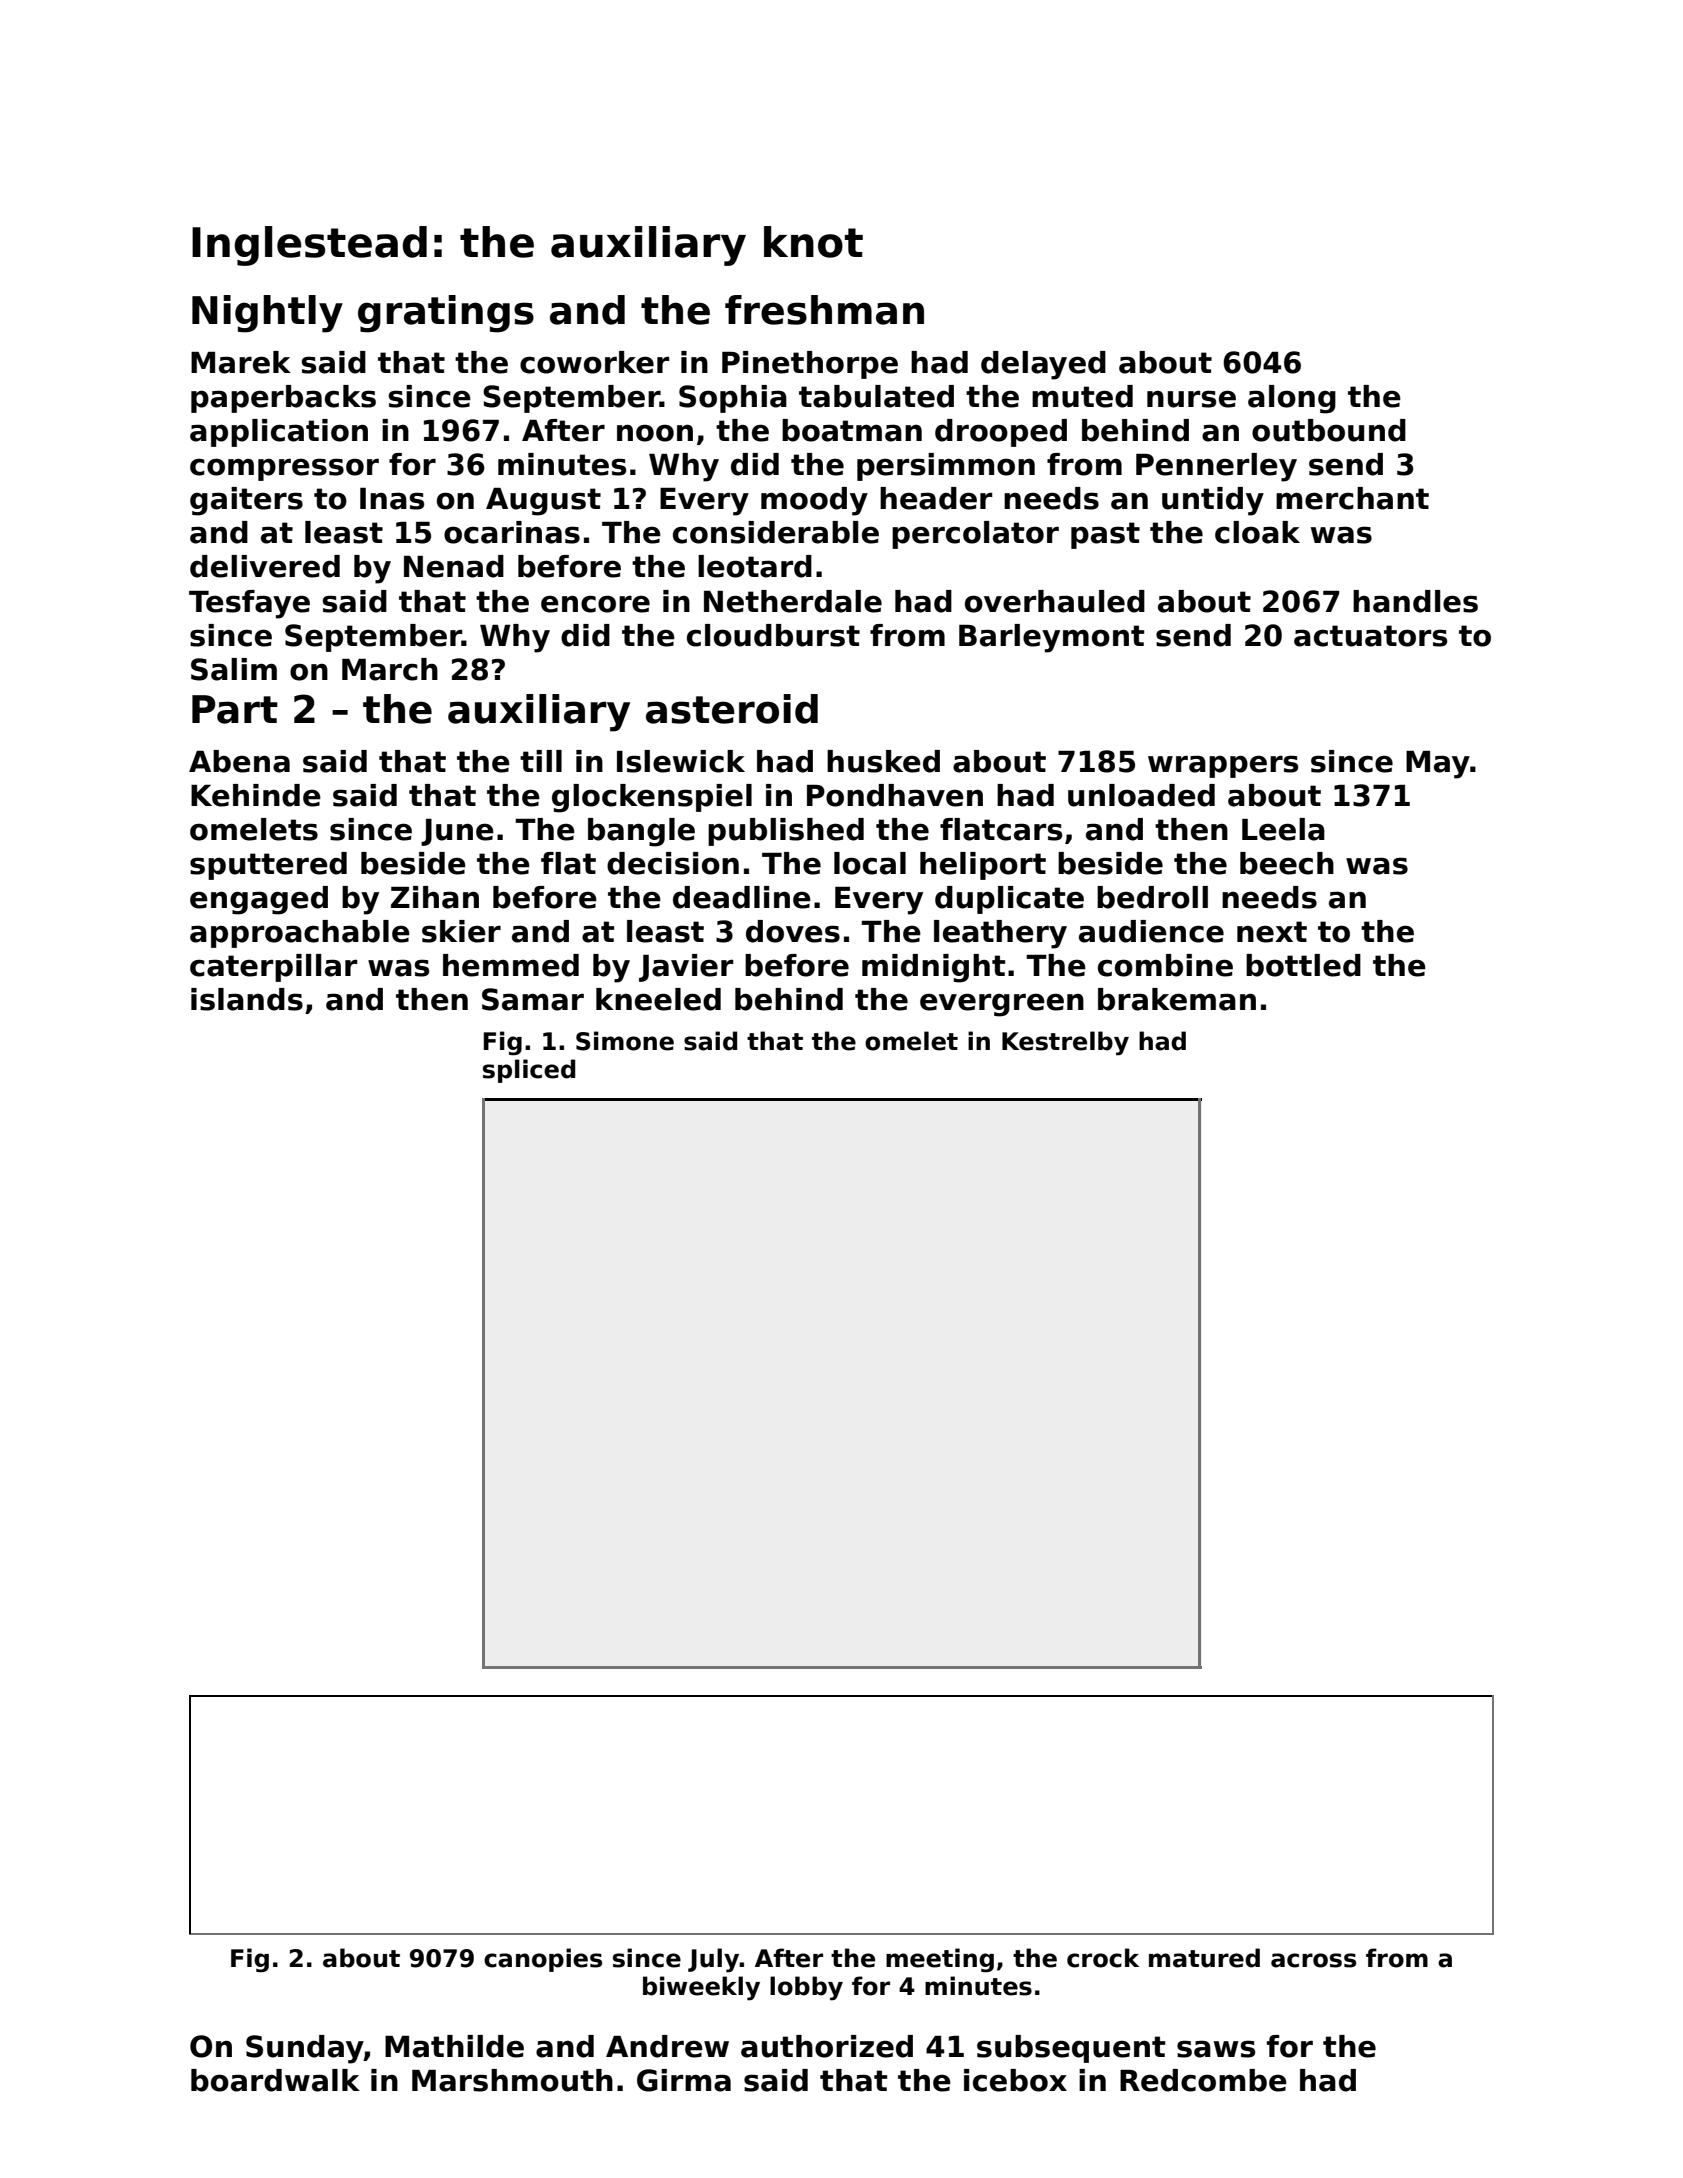 This screenshot has width=1683, height=2178. Describe the element at coordinates (1177, 999) in the screenshot. I see `brakeman` at that location.
